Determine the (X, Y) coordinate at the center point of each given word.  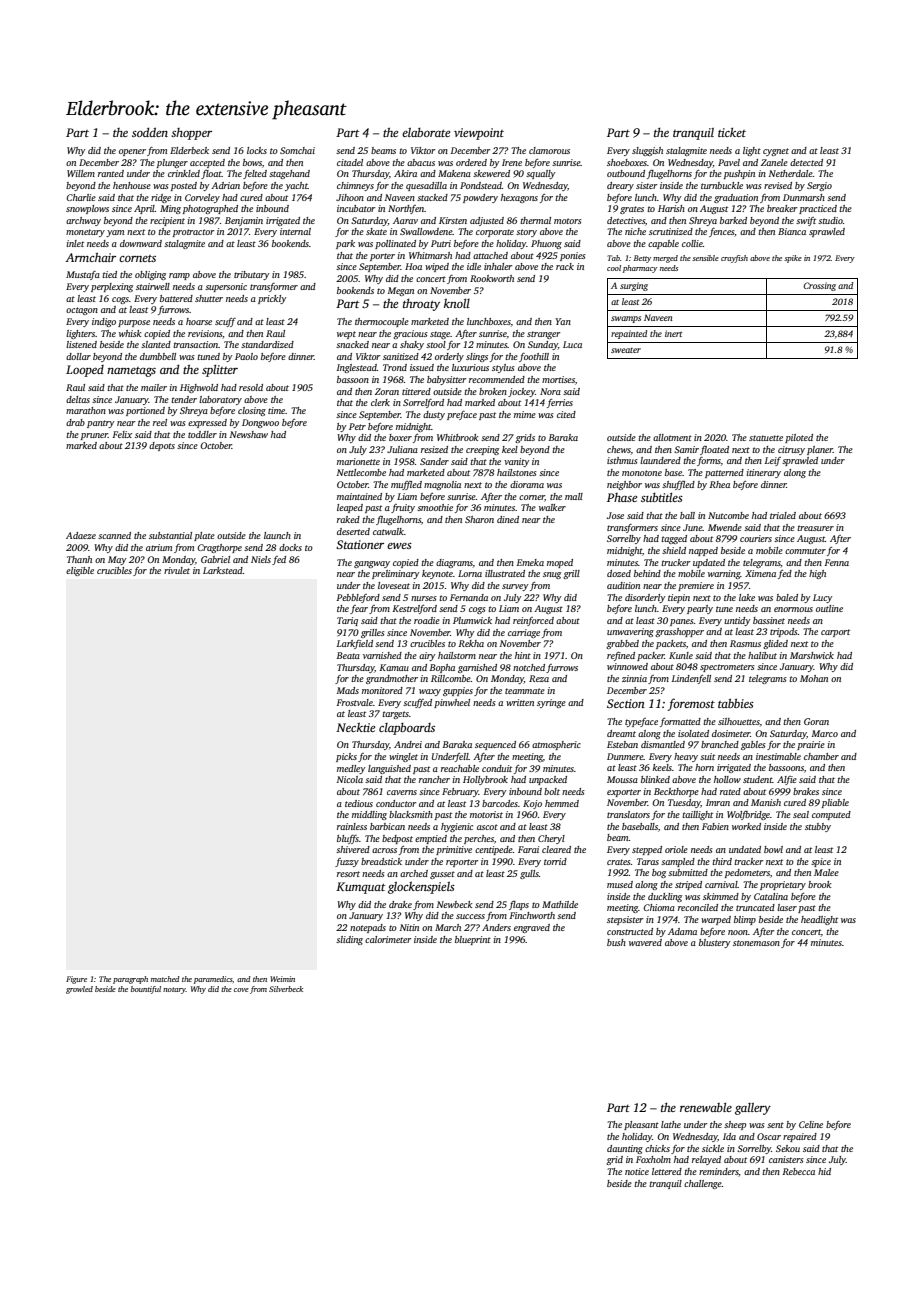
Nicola (350, 779)
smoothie (435, 507)
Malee (826, 872)
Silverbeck (286, 989)
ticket (732, 132)
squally (540, 174)
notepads (368, 928)
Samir (686, 449)
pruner (94, 436)
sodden (150, 132)
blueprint (473, 940)
